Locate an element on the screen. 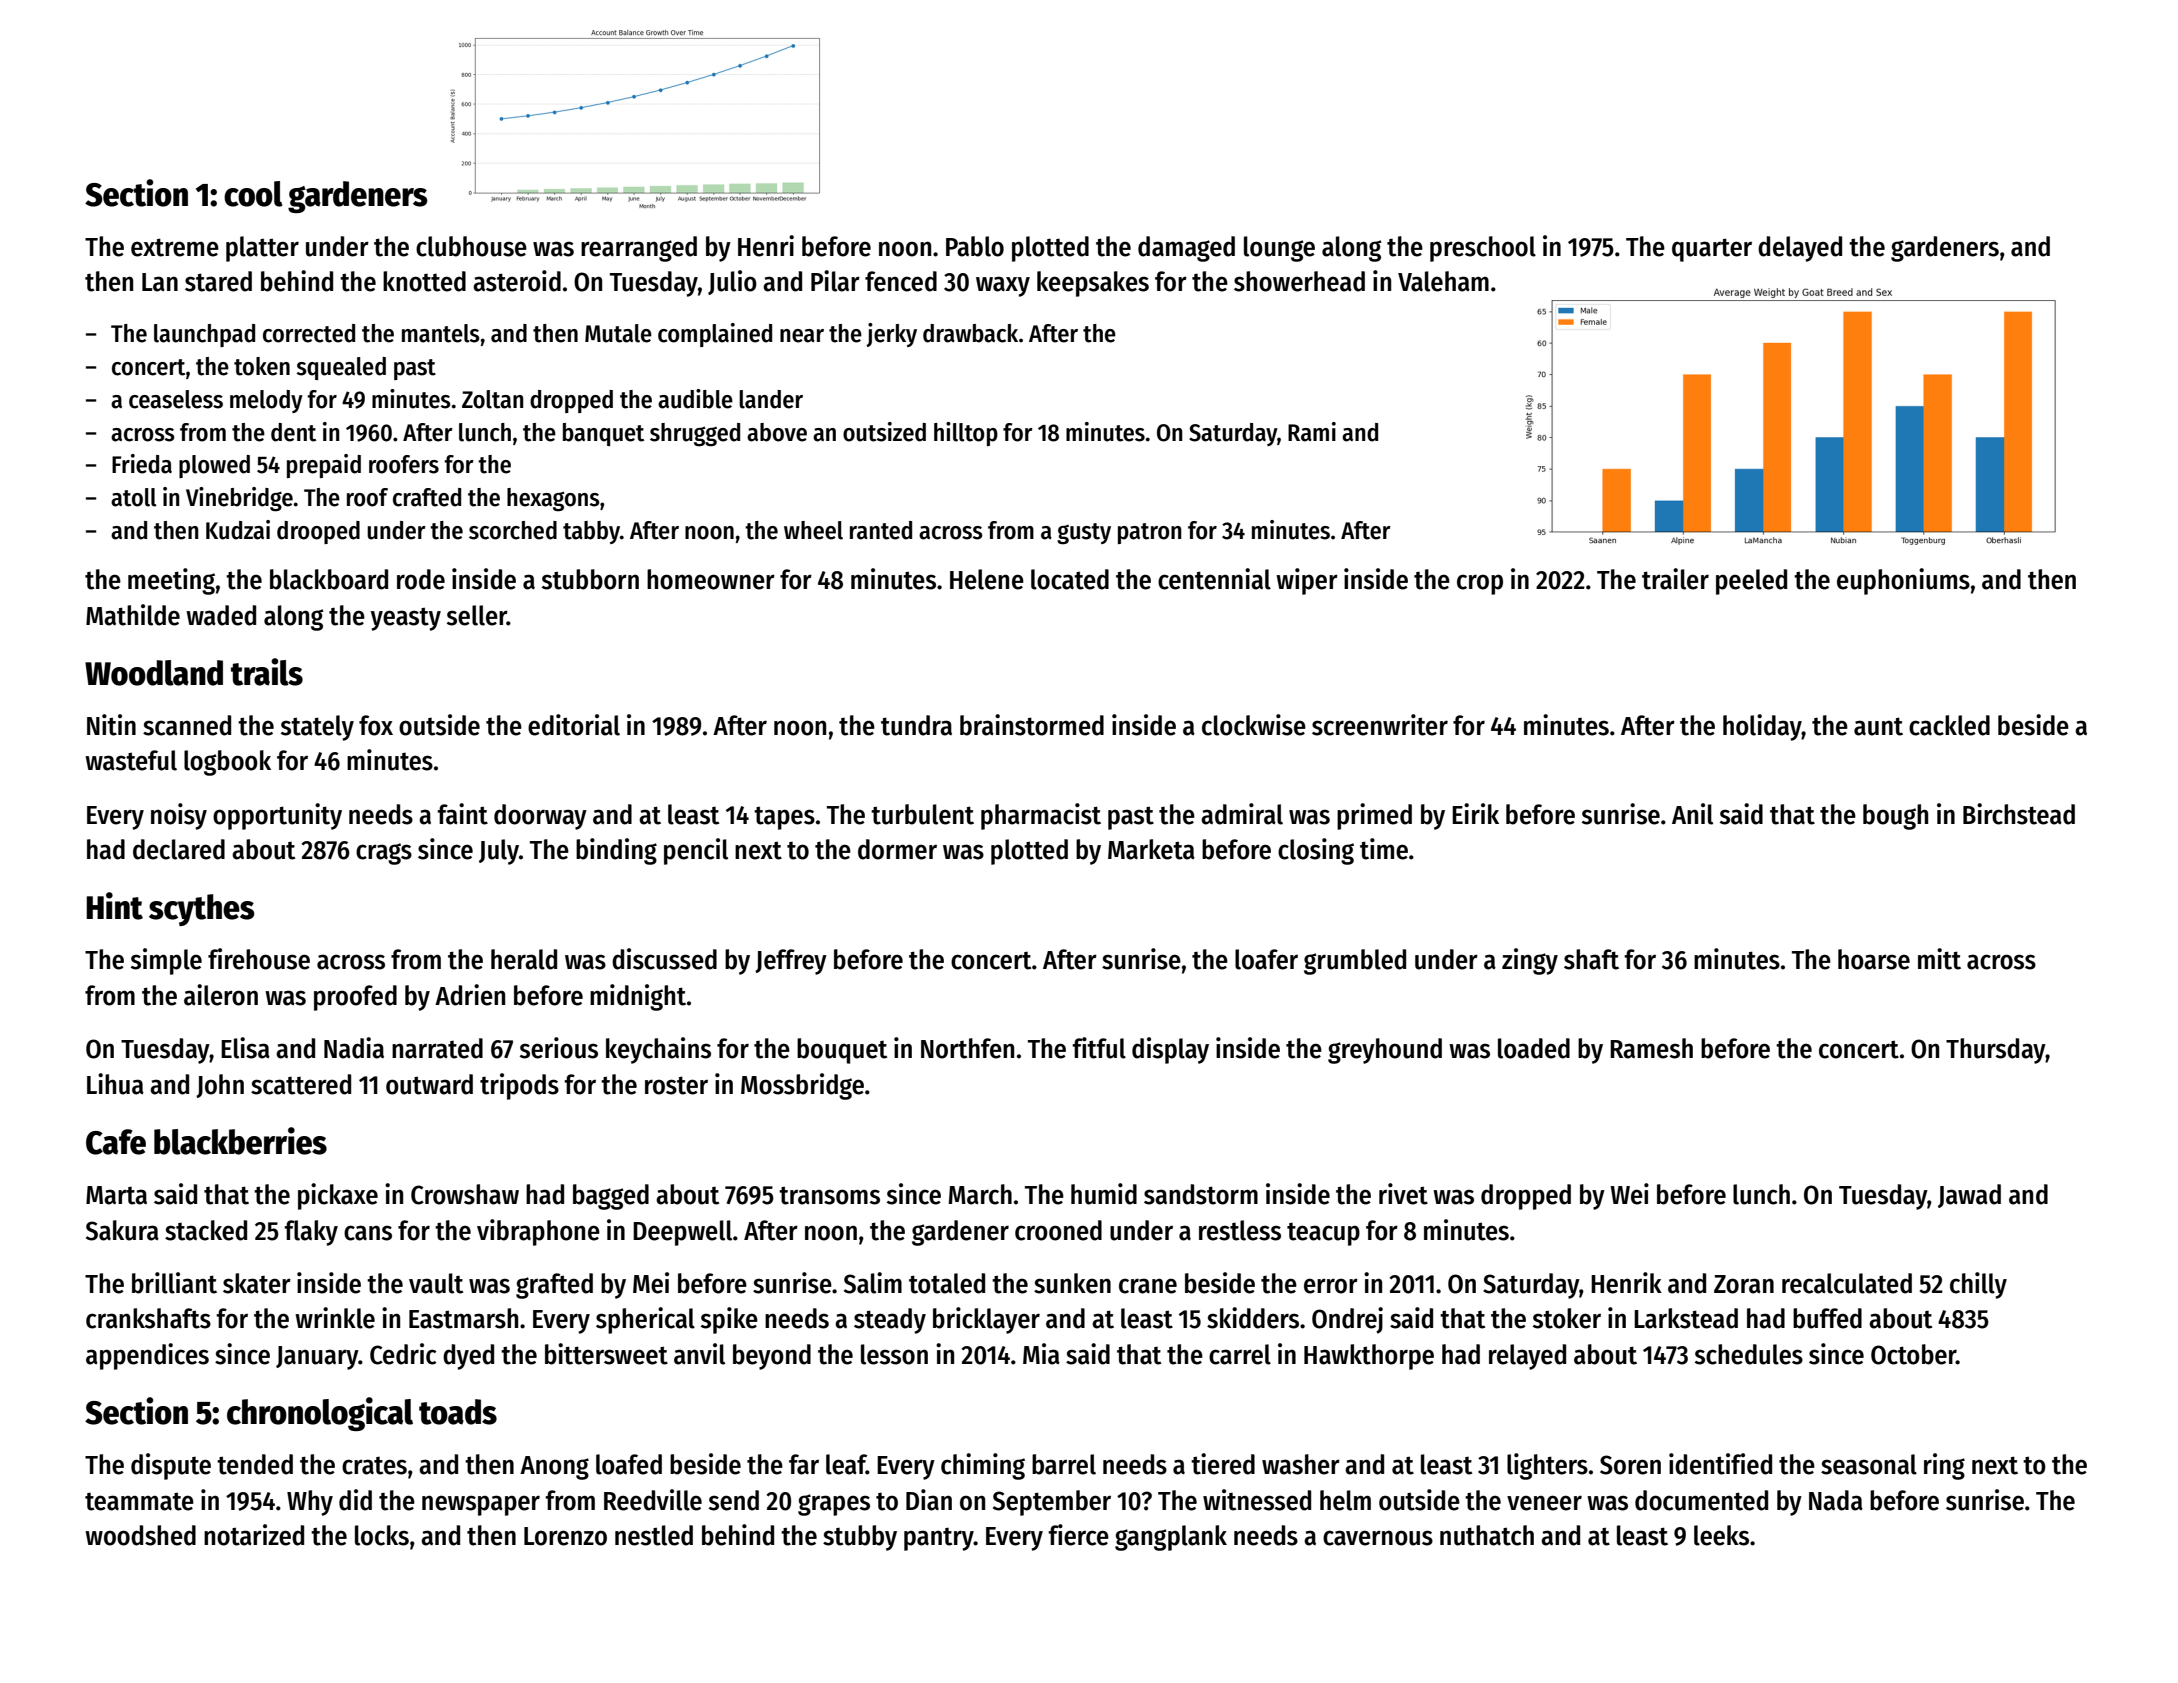  leeks is located at coordinates (1721, 1535).
